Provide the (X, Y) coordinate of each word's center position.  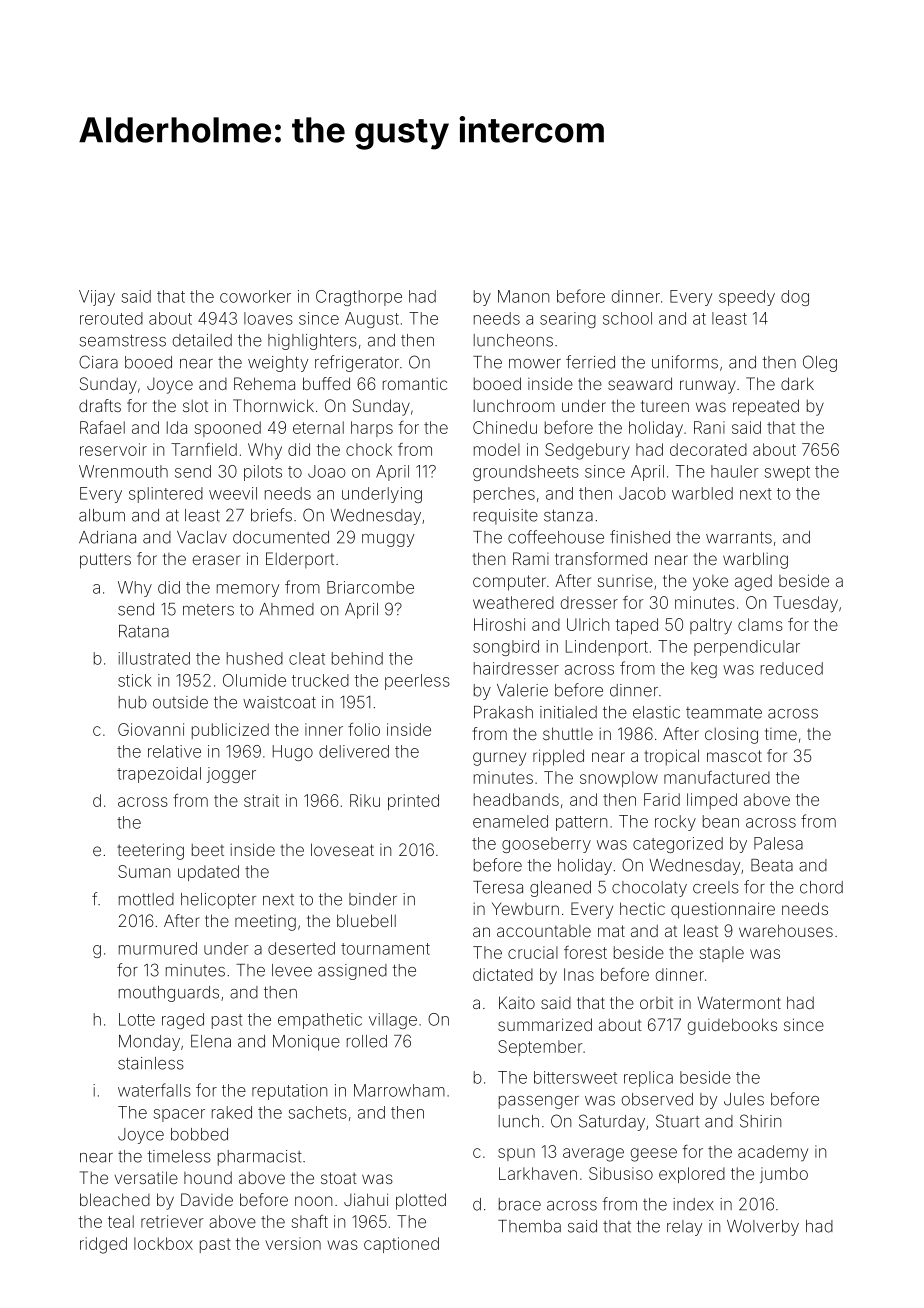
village (393, 1021)
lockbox (163, 1243)
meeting (265, 923)
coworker (255, 296)
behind (357, 658)
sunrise (625, 581)
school (627, 318)
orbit (656, 1003)
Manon (523, 296)
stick (135, 680)
